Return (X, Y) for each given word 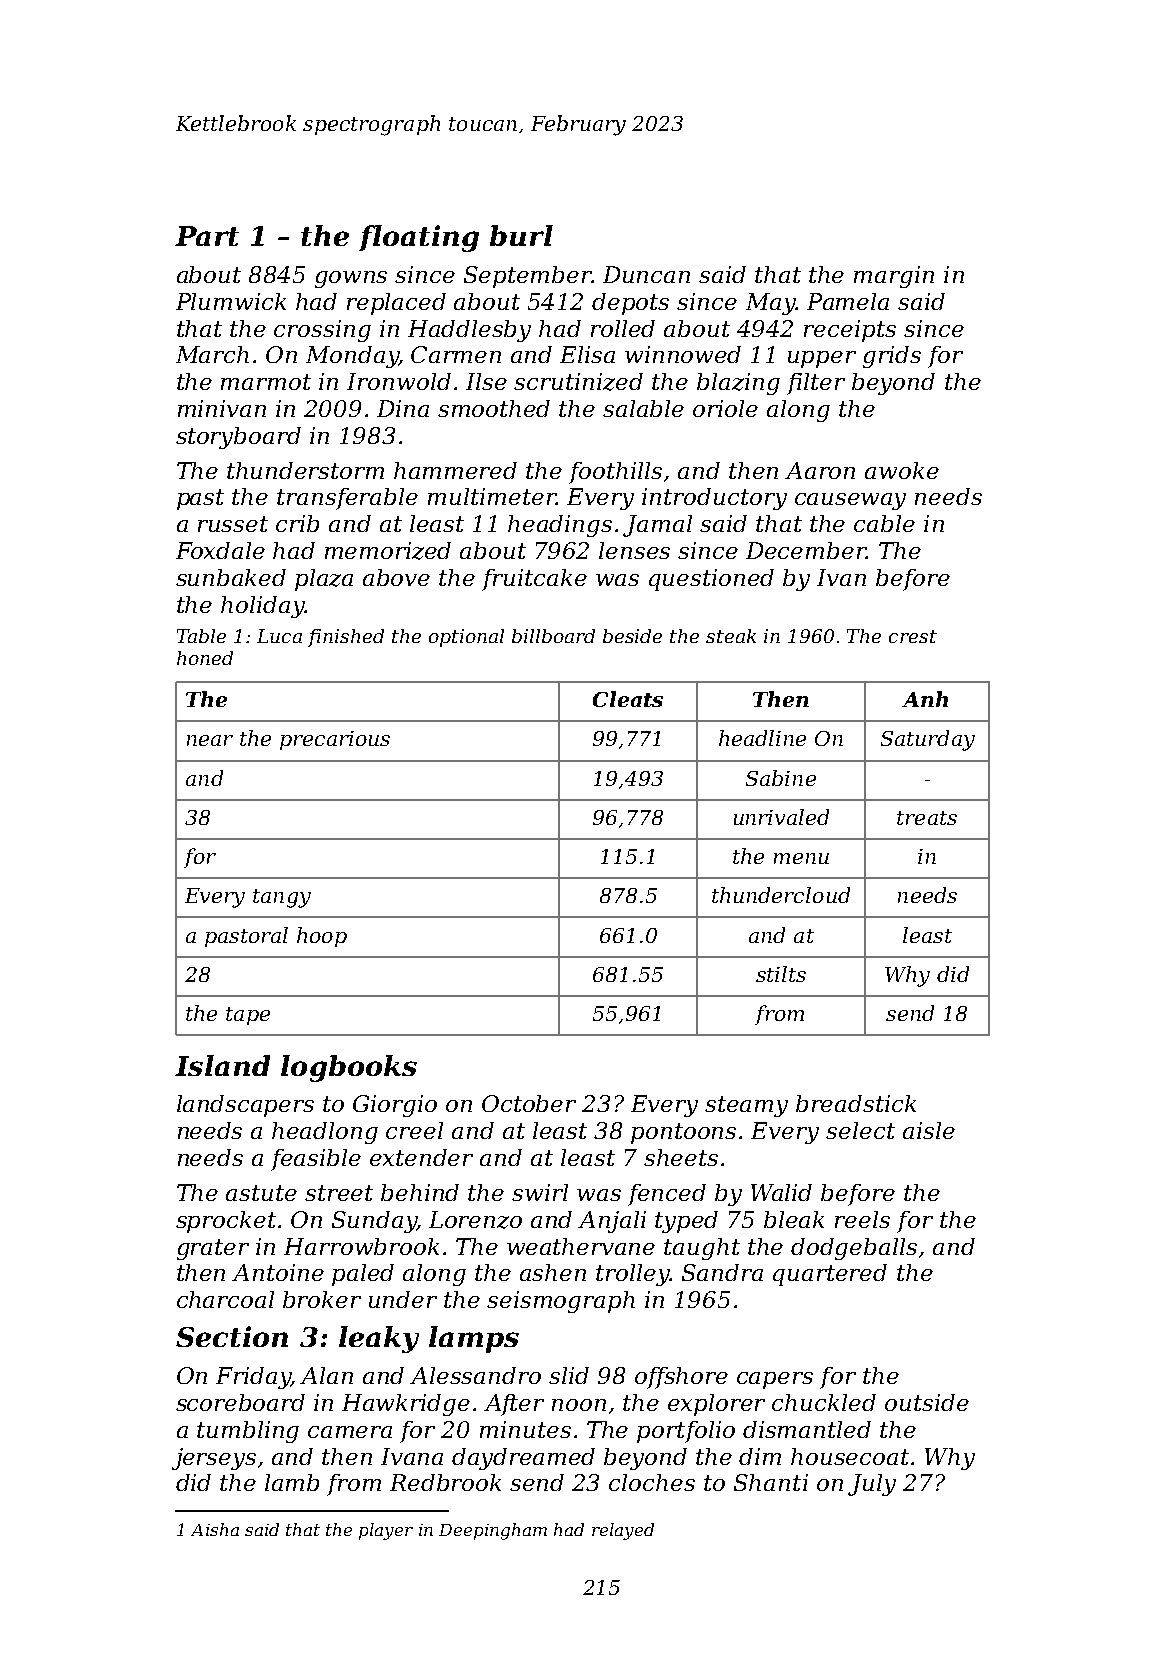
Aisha (215, 1529)
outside (927, 1402)
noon (579, 1405)
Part (207, 236)
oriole (725, 408)
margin (894, 277)
